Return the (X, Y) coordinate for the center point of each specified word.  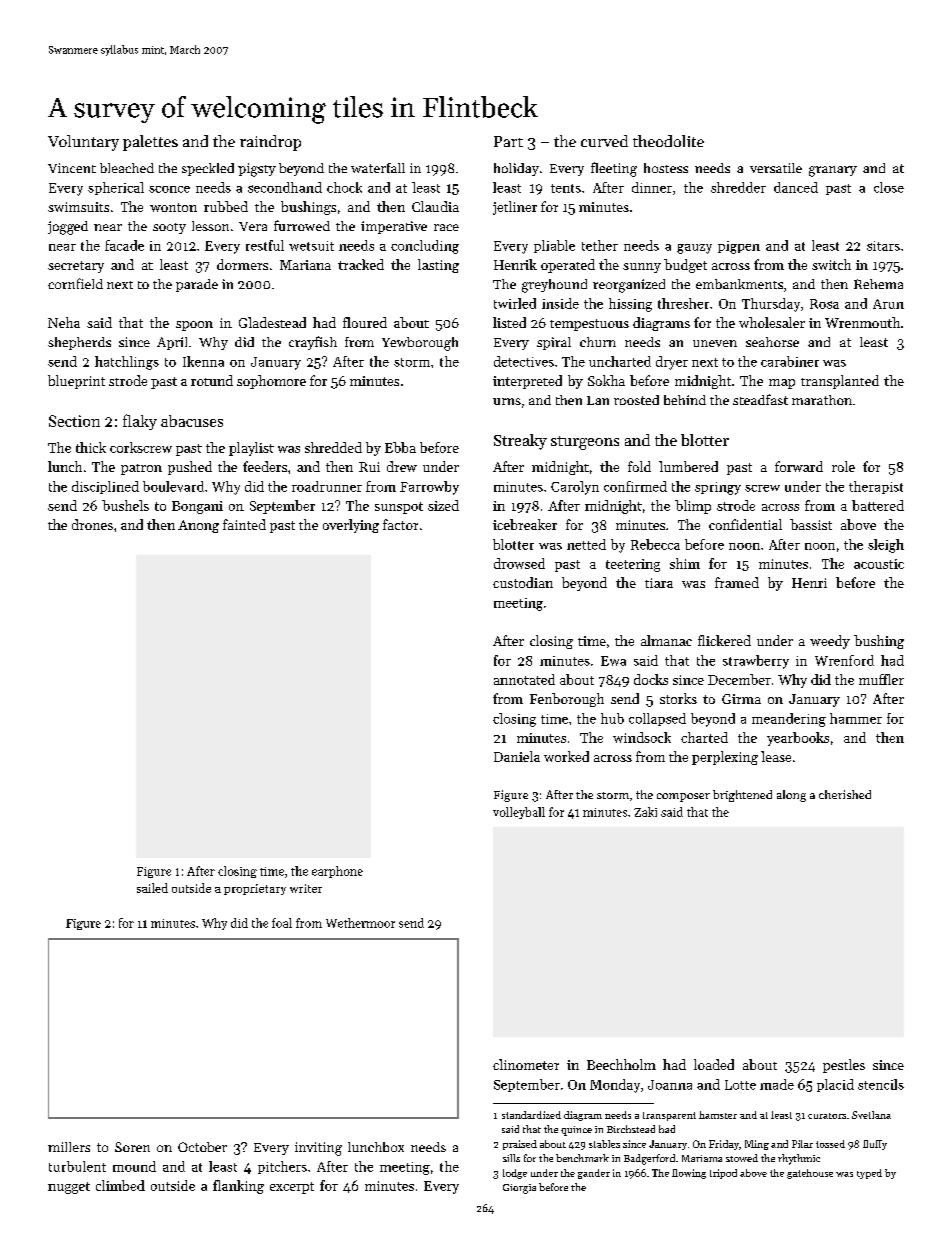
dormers (242, 264)
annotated (524, 679)
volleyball (519, 813)
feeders (265, 466)
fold (639, 466)
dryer (672, 363)
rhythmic (799, 1159)
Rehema (878, 284)
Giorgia (519, 1189)
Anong (198, 526)
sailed (152, 888)
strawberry (756, 662)
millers (69, 1147)
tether (600, 245)
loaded (714, 1064)
